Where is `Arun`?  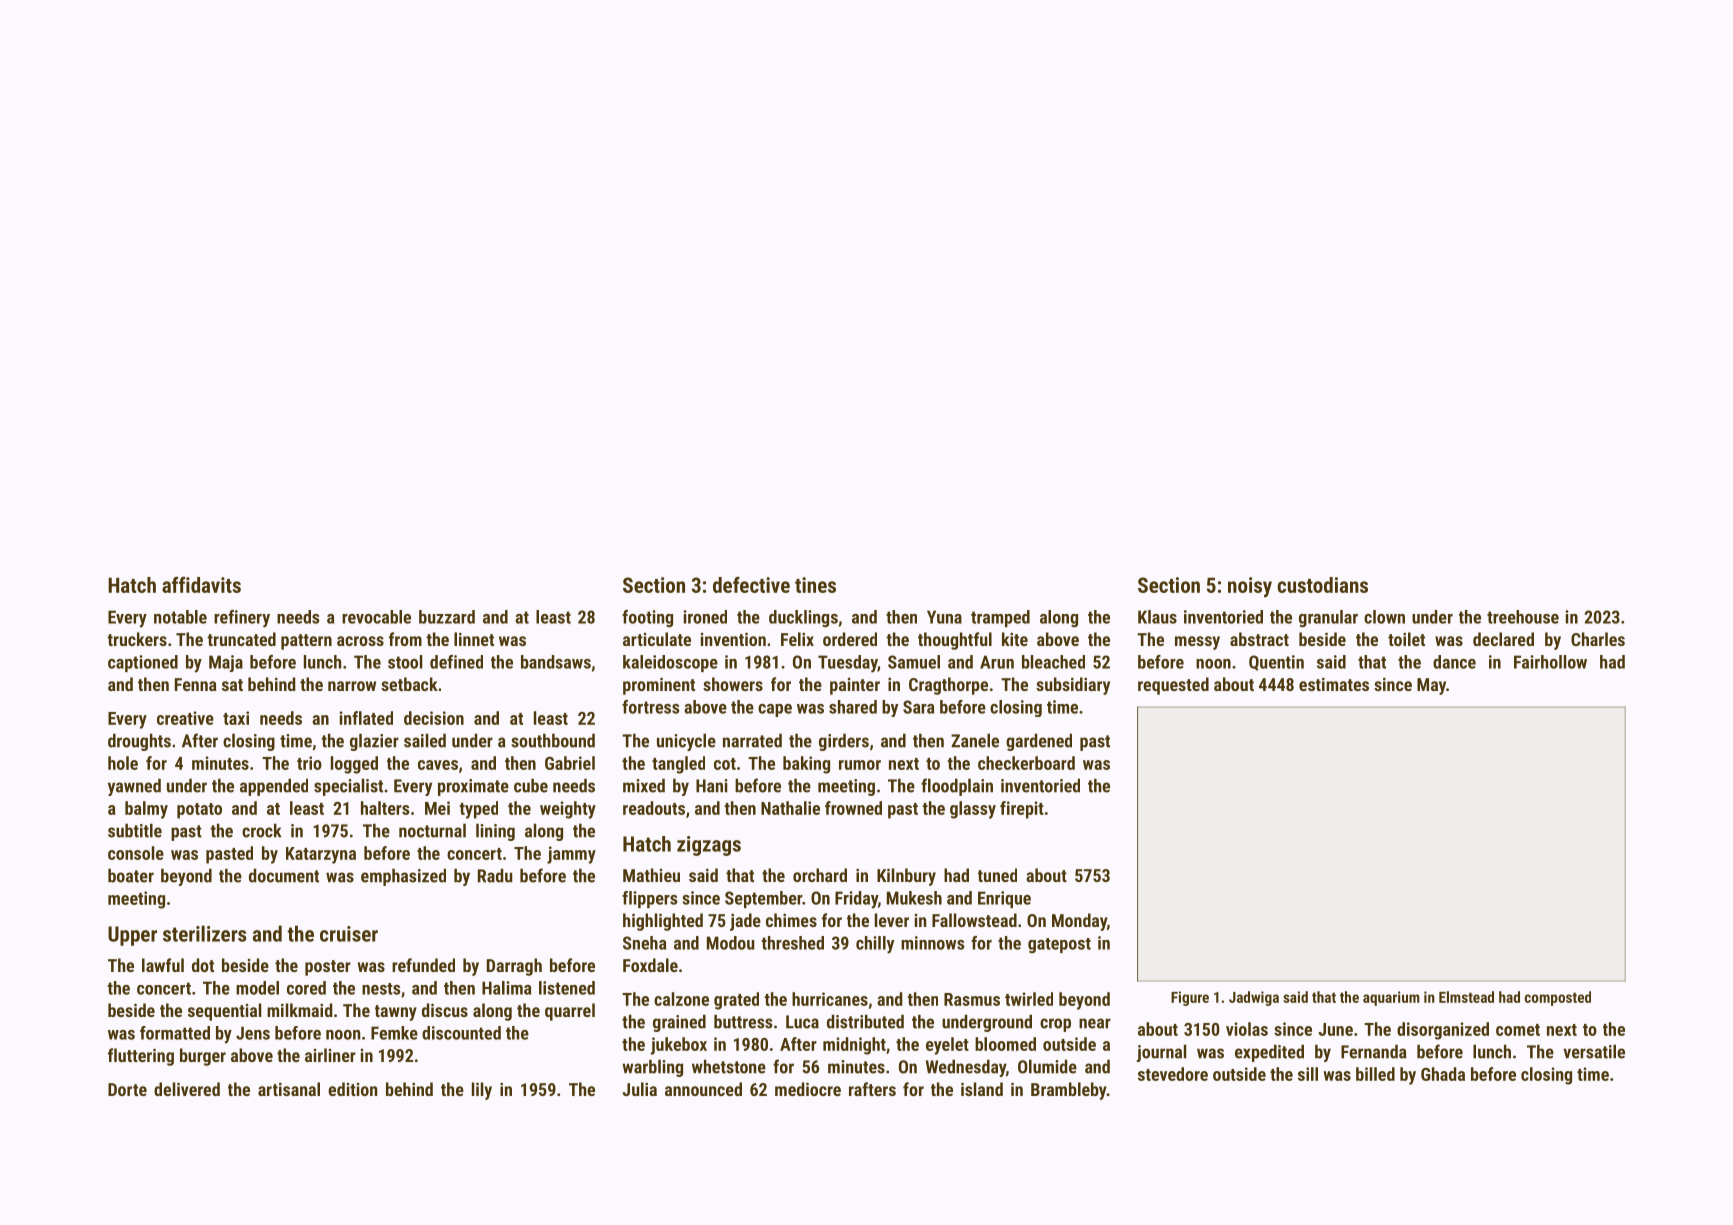
Arun is located at coordinates (997, 662).
